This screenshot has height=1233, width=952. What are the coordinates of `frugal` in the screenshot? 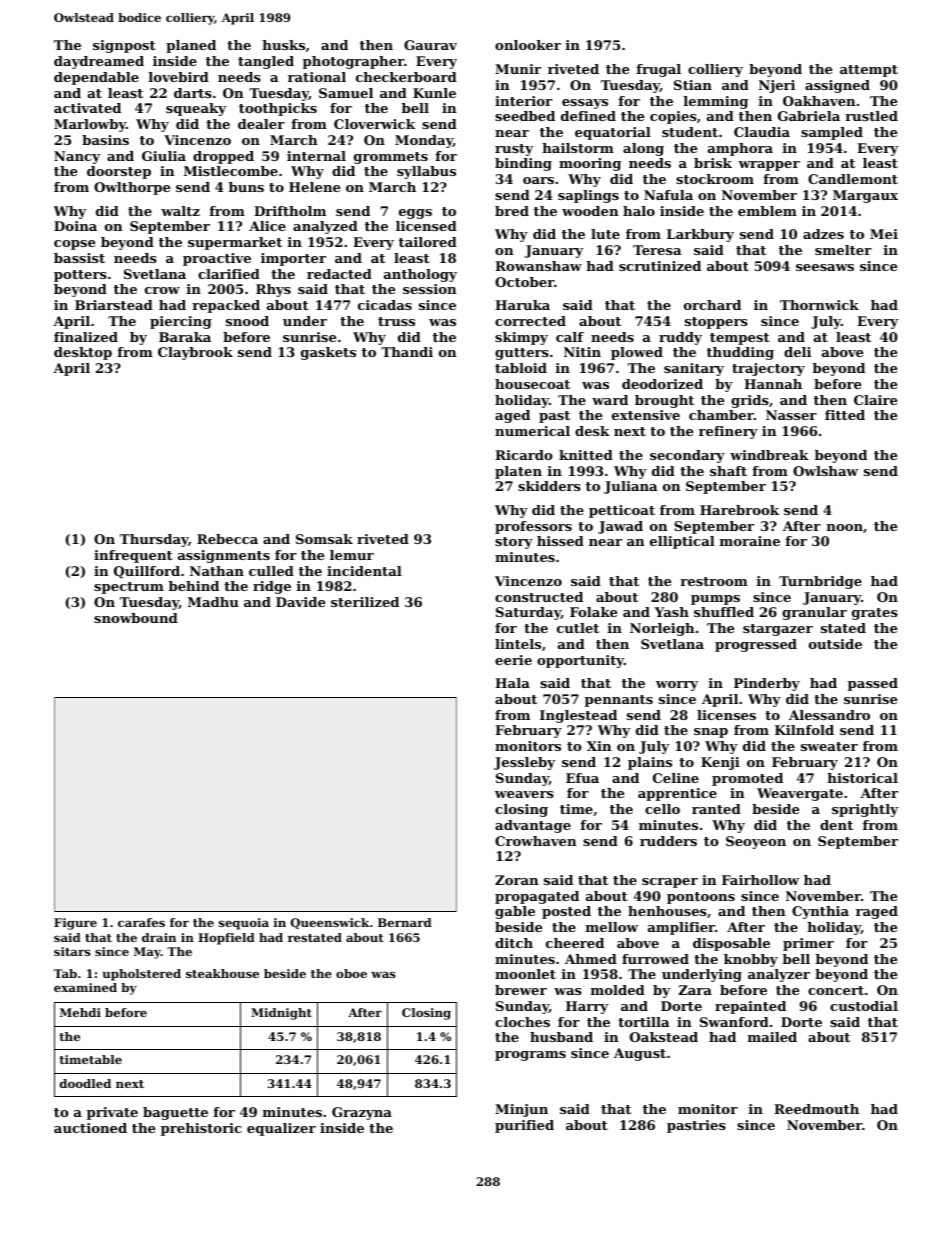 It's located at (658, 70).
